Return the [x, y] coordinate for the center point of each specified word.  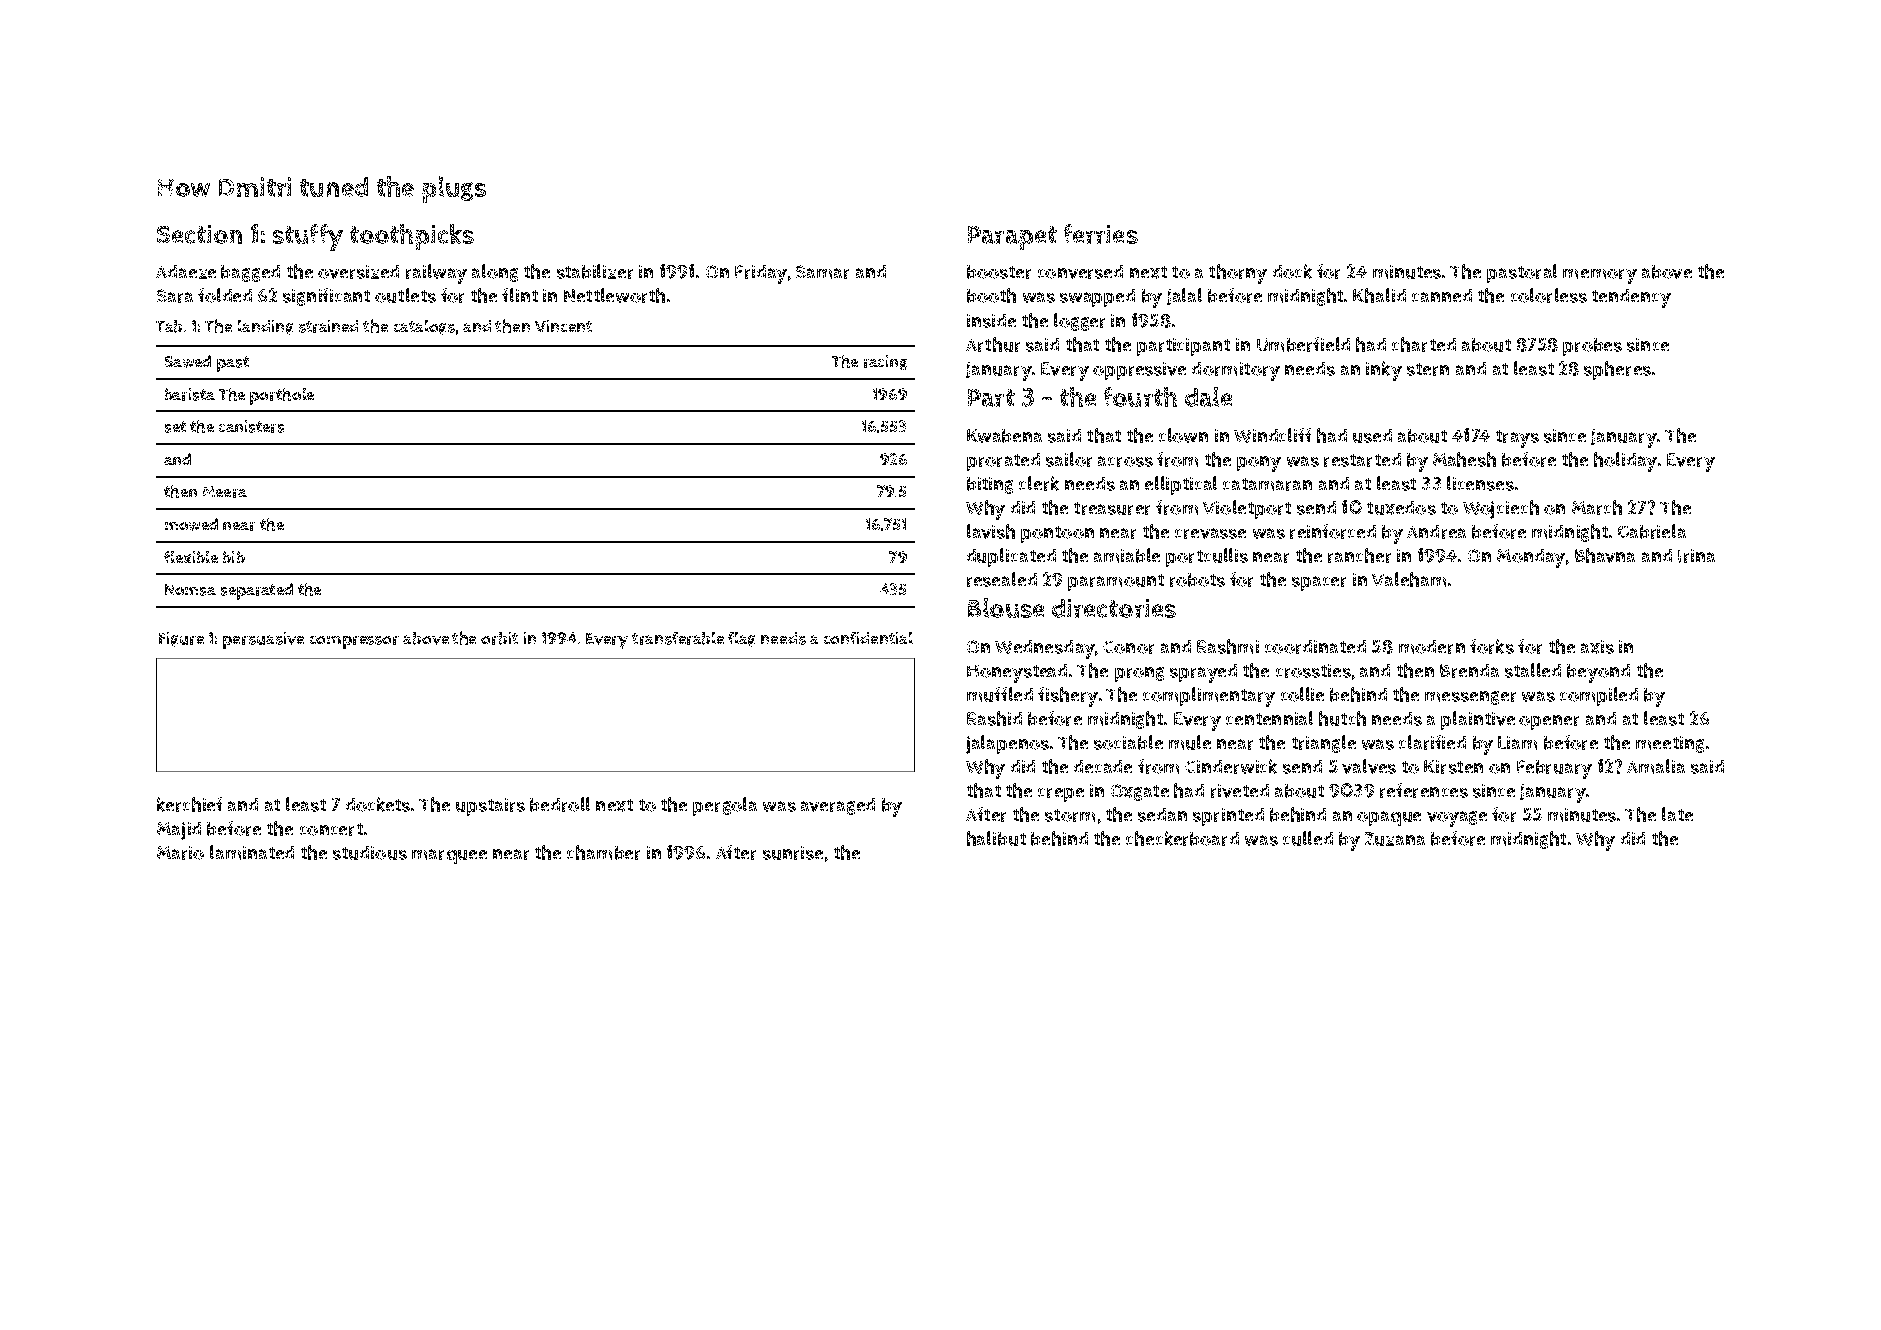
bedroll [560, 804]
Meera [225, 492]
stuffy [308, 237]
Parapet [1012, 238]
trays [1517, 439]
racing [885, 362]
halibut [996, 838]
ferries [1101, 234]
